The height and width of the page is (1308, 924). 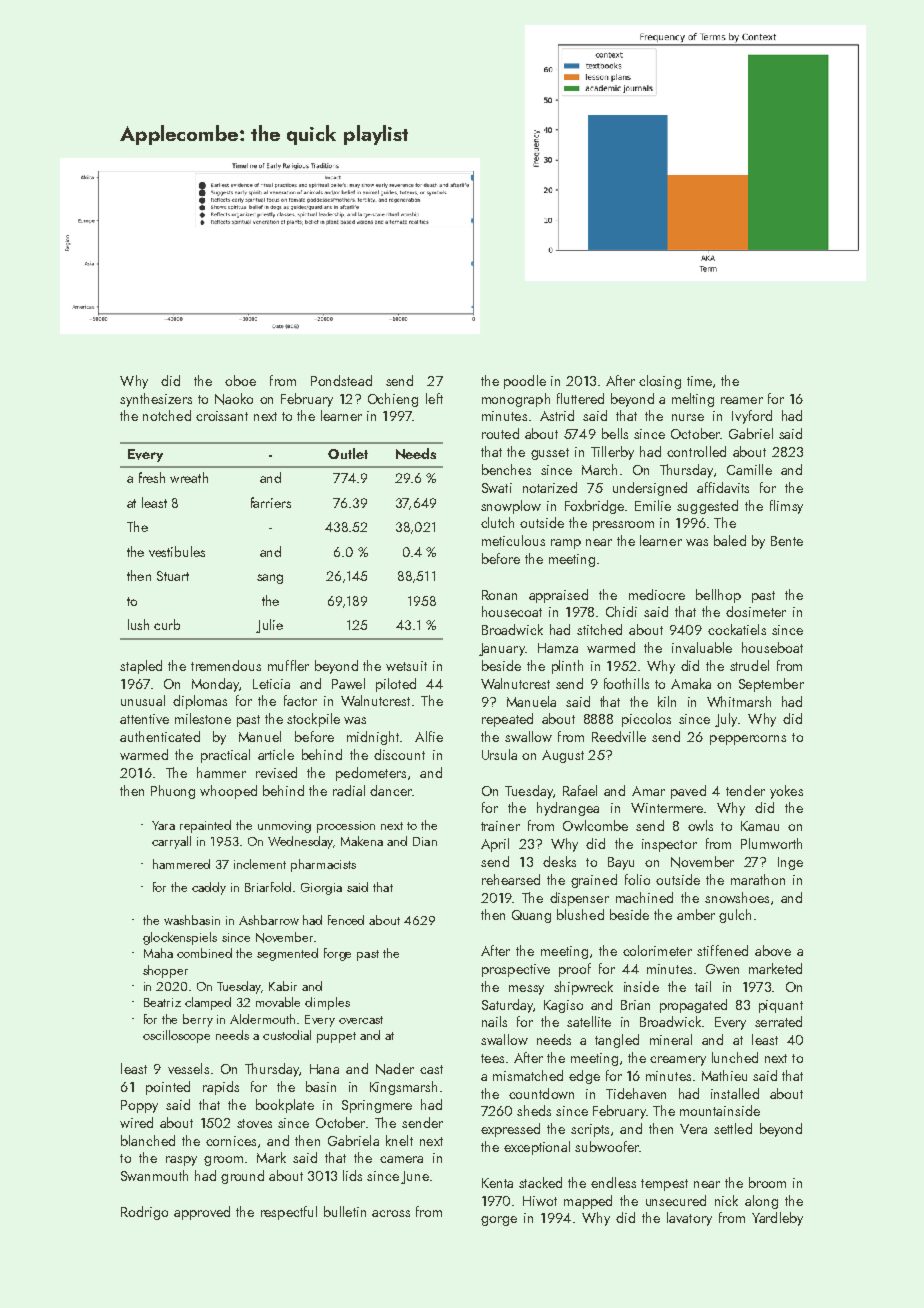 What do you see at coordinates (499, 1221) in the page?
I see `gorge` at bounding box center [499, 1221].
